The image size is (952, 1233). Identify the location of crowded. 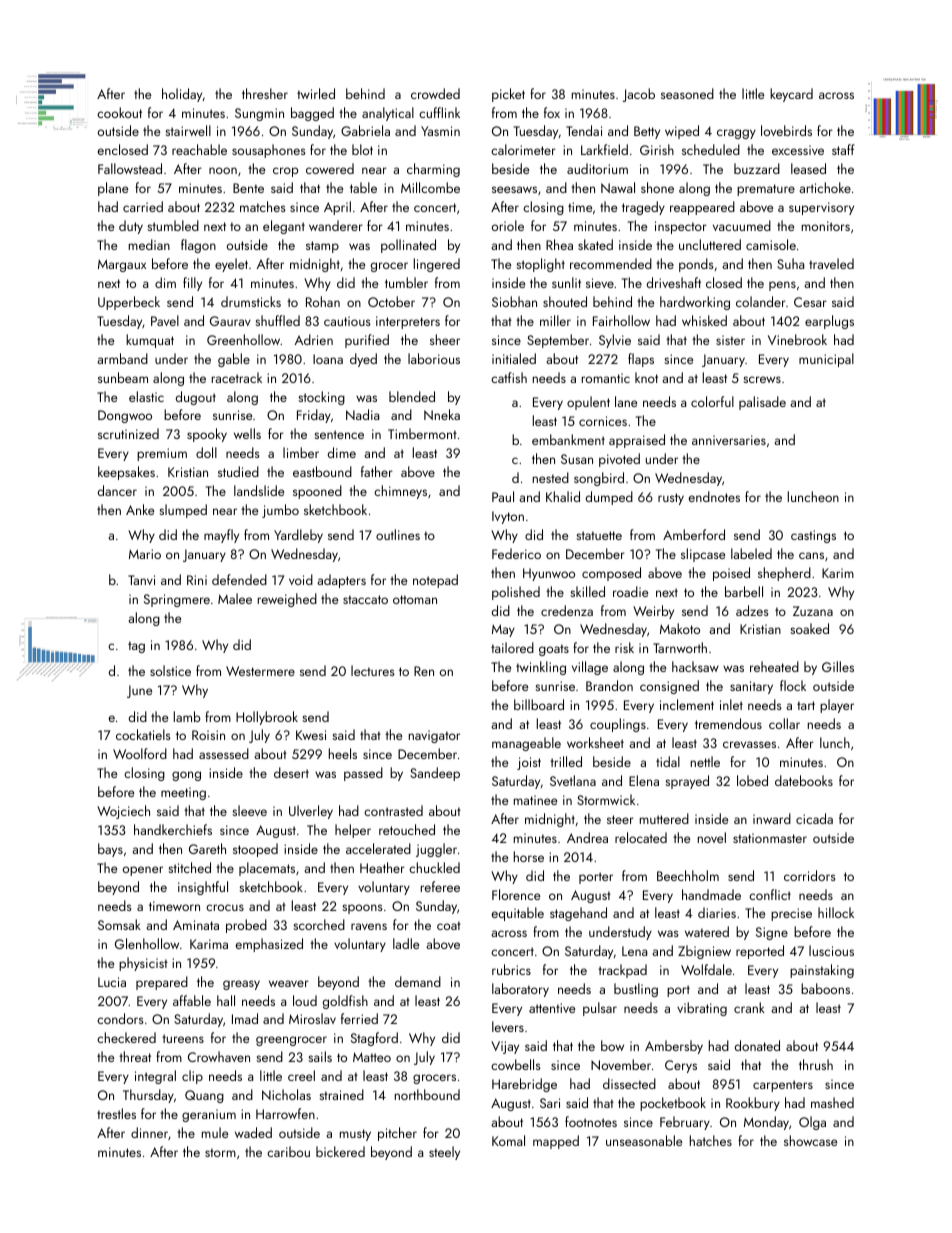
(435, 93).
